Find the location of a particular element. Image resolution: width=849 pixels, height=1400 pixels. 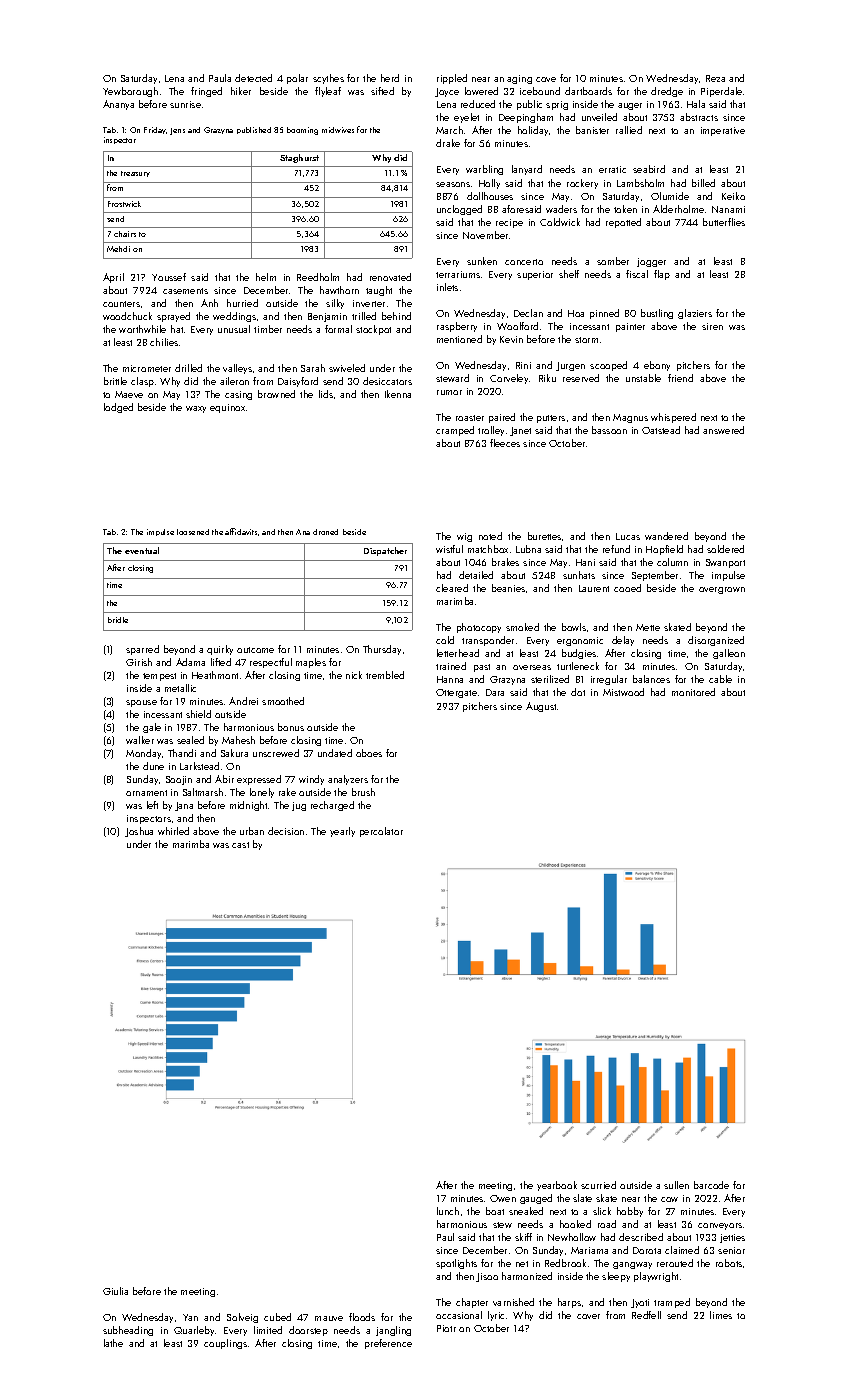

Quarleby is located at coordinates (194, 1331).
